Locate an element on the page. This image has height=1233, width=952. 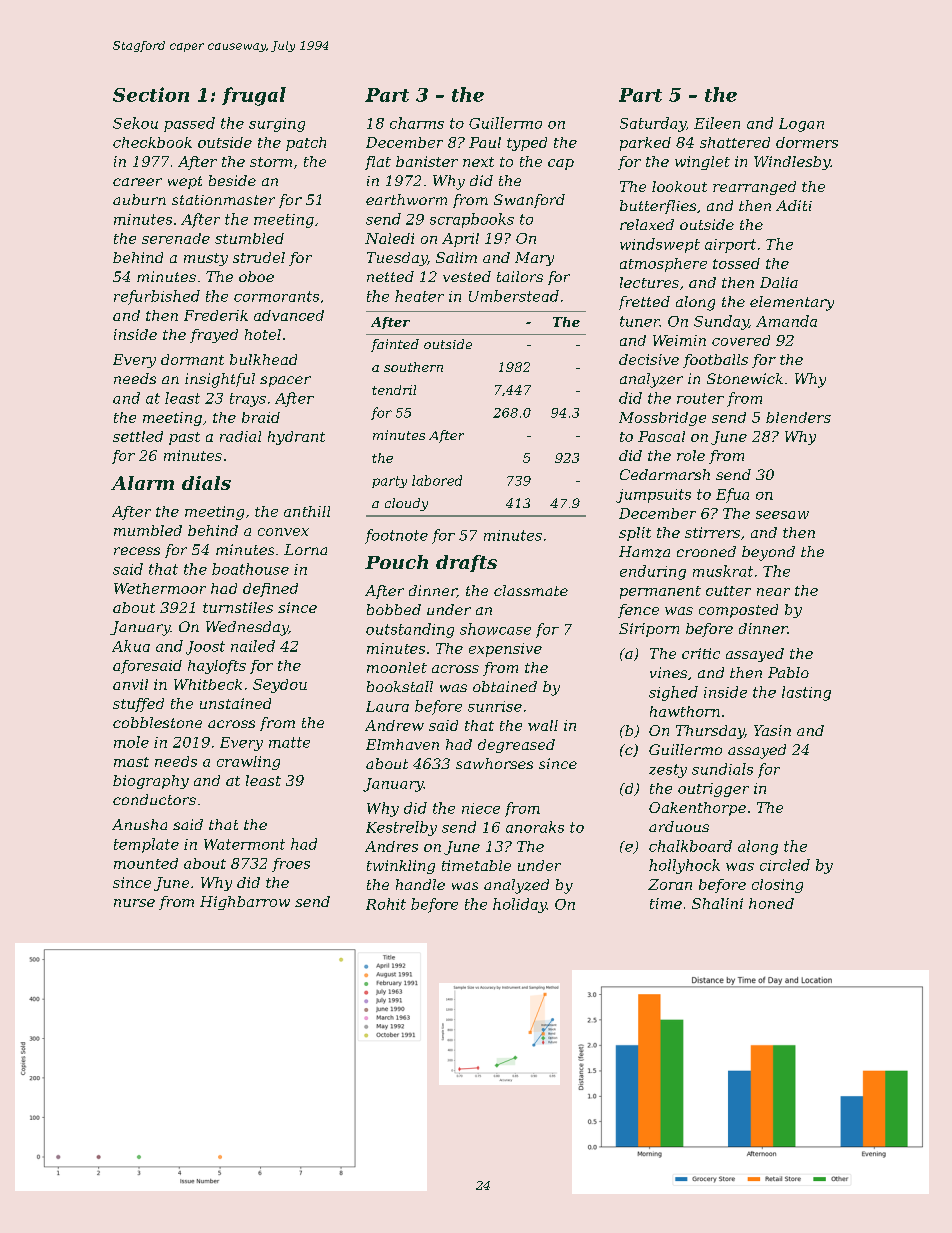
outstanding is located at coordinates (410, 630).
